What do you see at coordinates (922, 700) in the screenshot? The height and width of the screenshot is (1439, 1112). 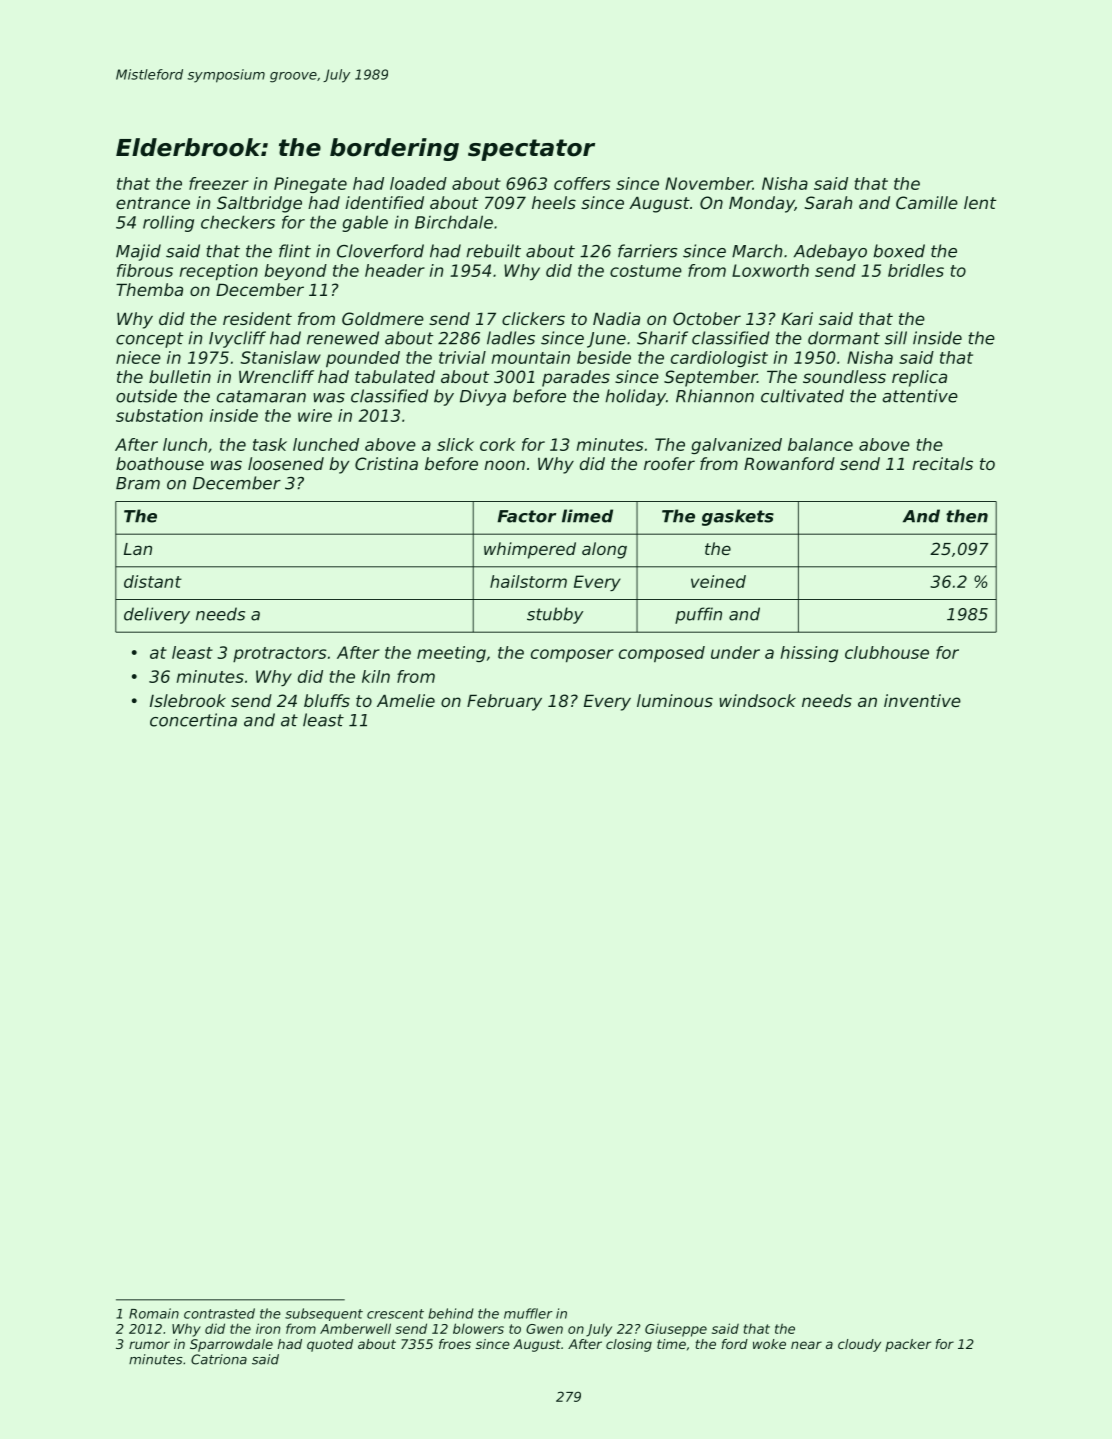 I see `inventive` at bounding box center [922, 700].
